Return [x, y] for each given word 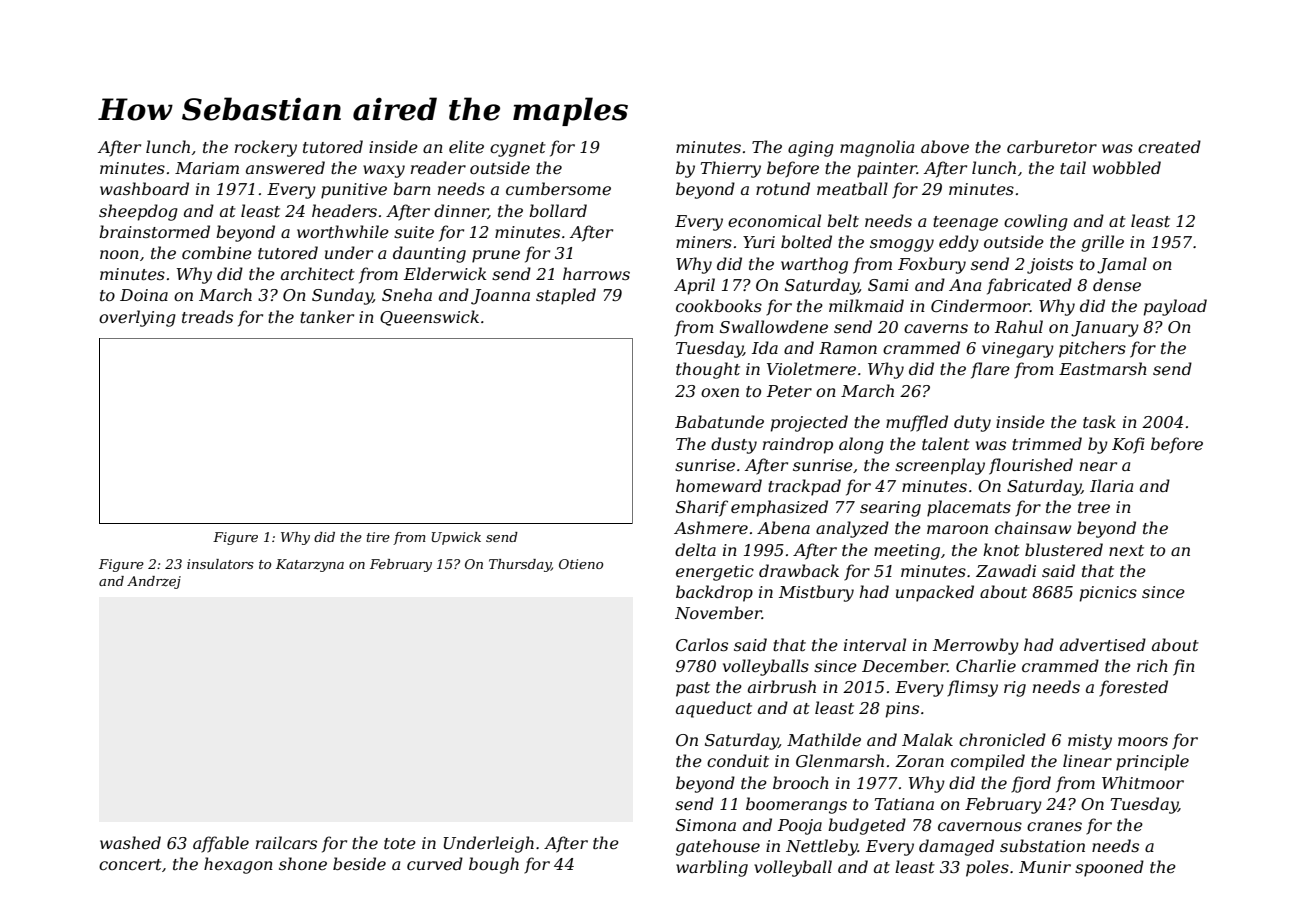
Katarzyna [310, 565]
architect [318, 273]
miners [704, 242]
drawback [799, 570]
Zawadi [1006, 570]
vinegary [1018, 350]
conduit [738, 760]
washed [130, 842]
